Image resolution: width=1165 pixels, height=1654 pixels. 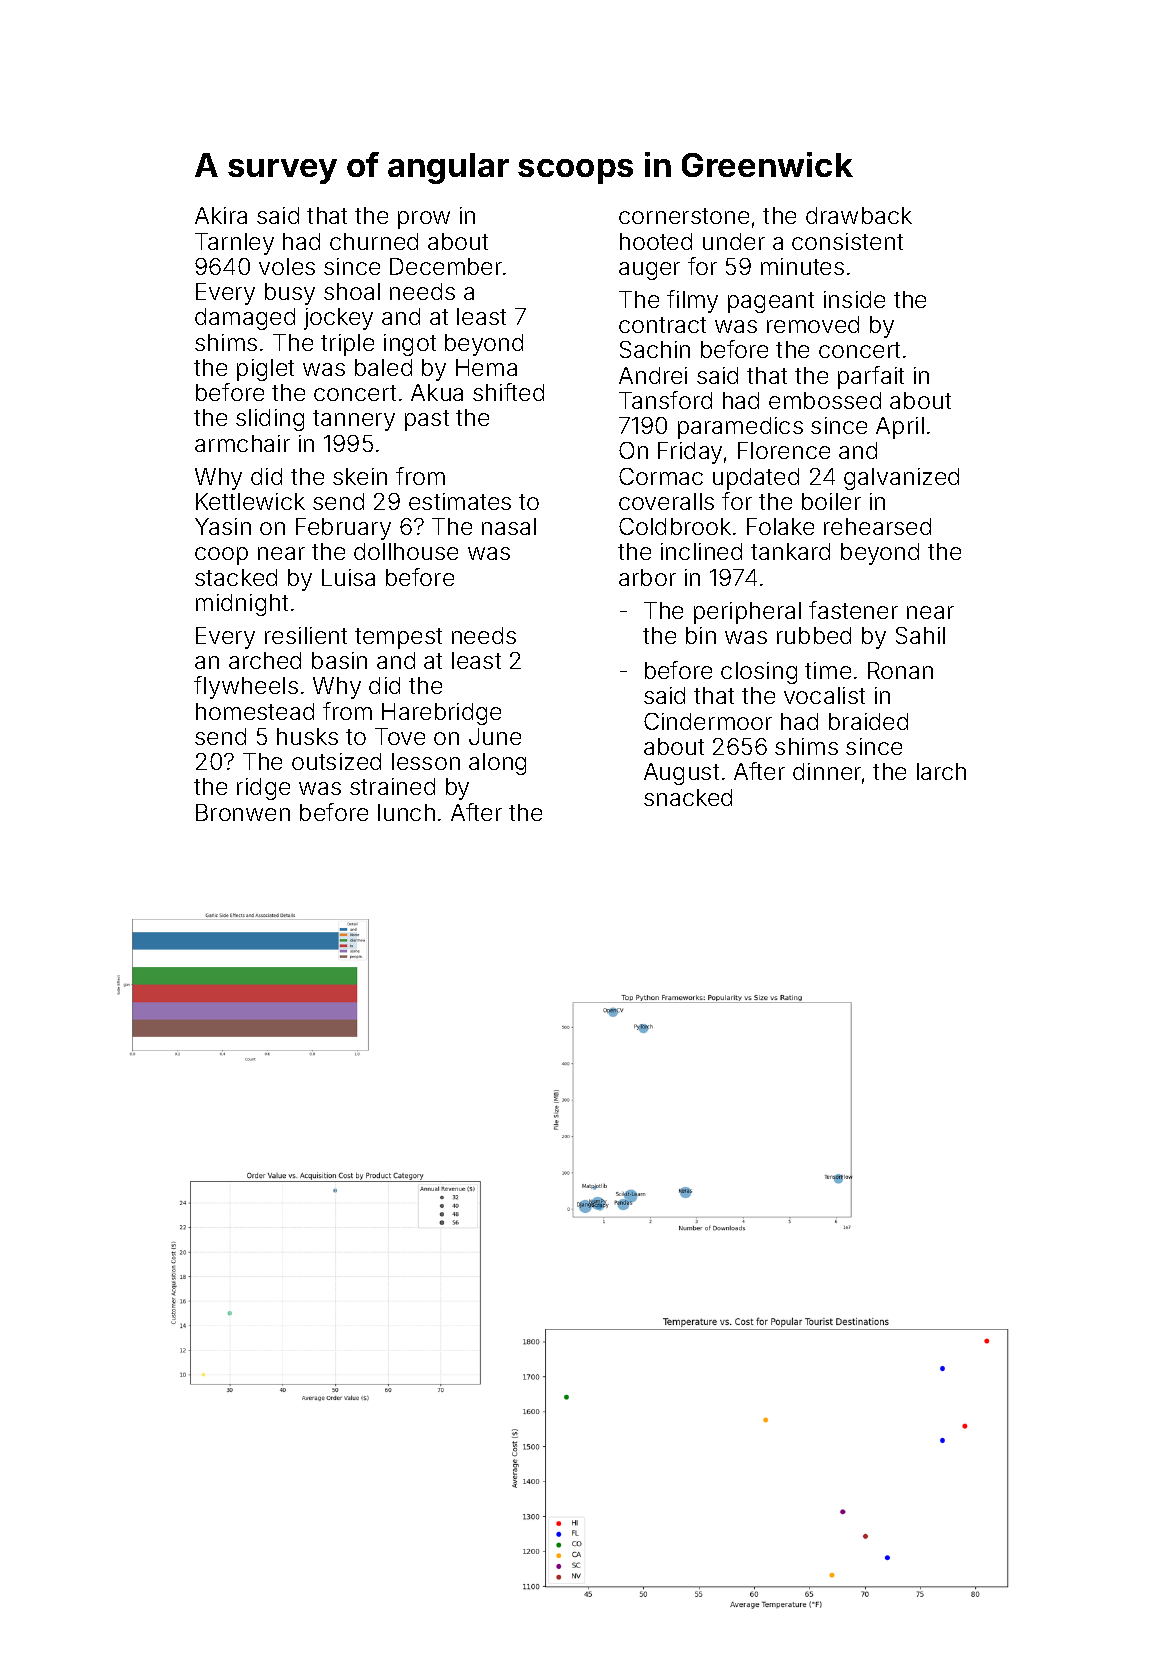 I want to click on cornerstone, so click(x=684, y=216).
